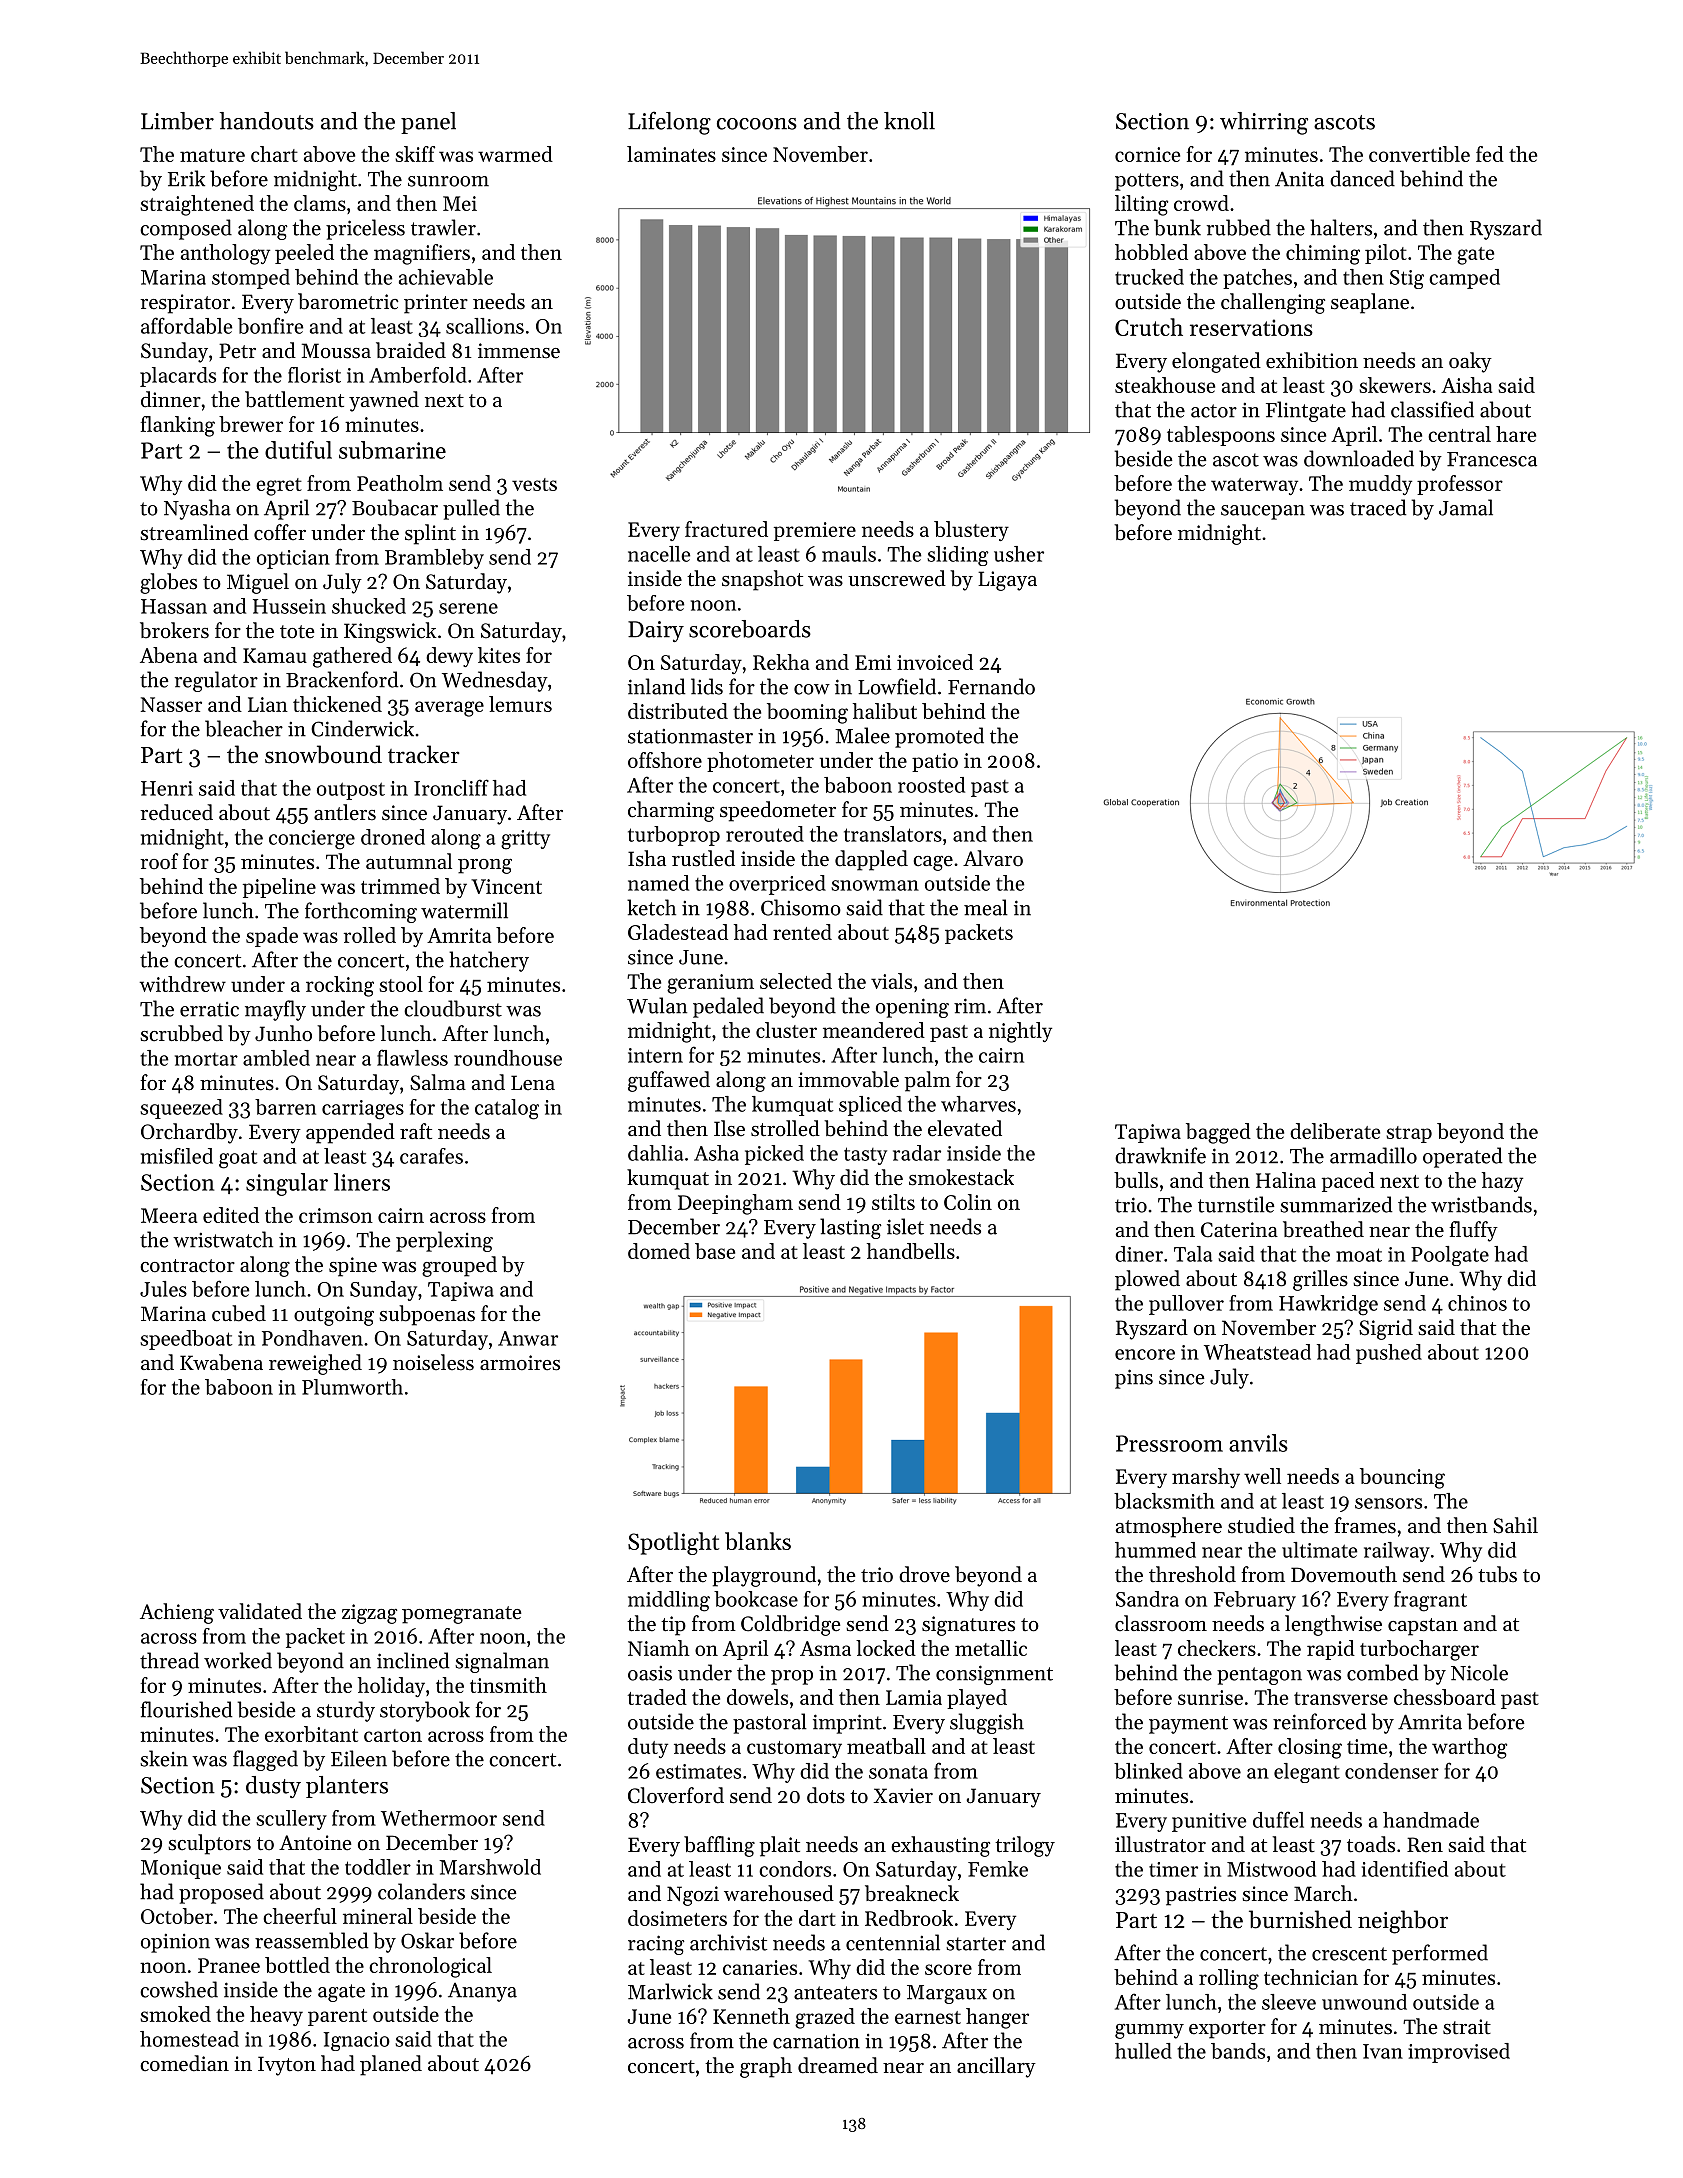  What do you see at coordinates (287, 2066) in the page?
I see `Ivyton` at bounding box center [287, 2066].
